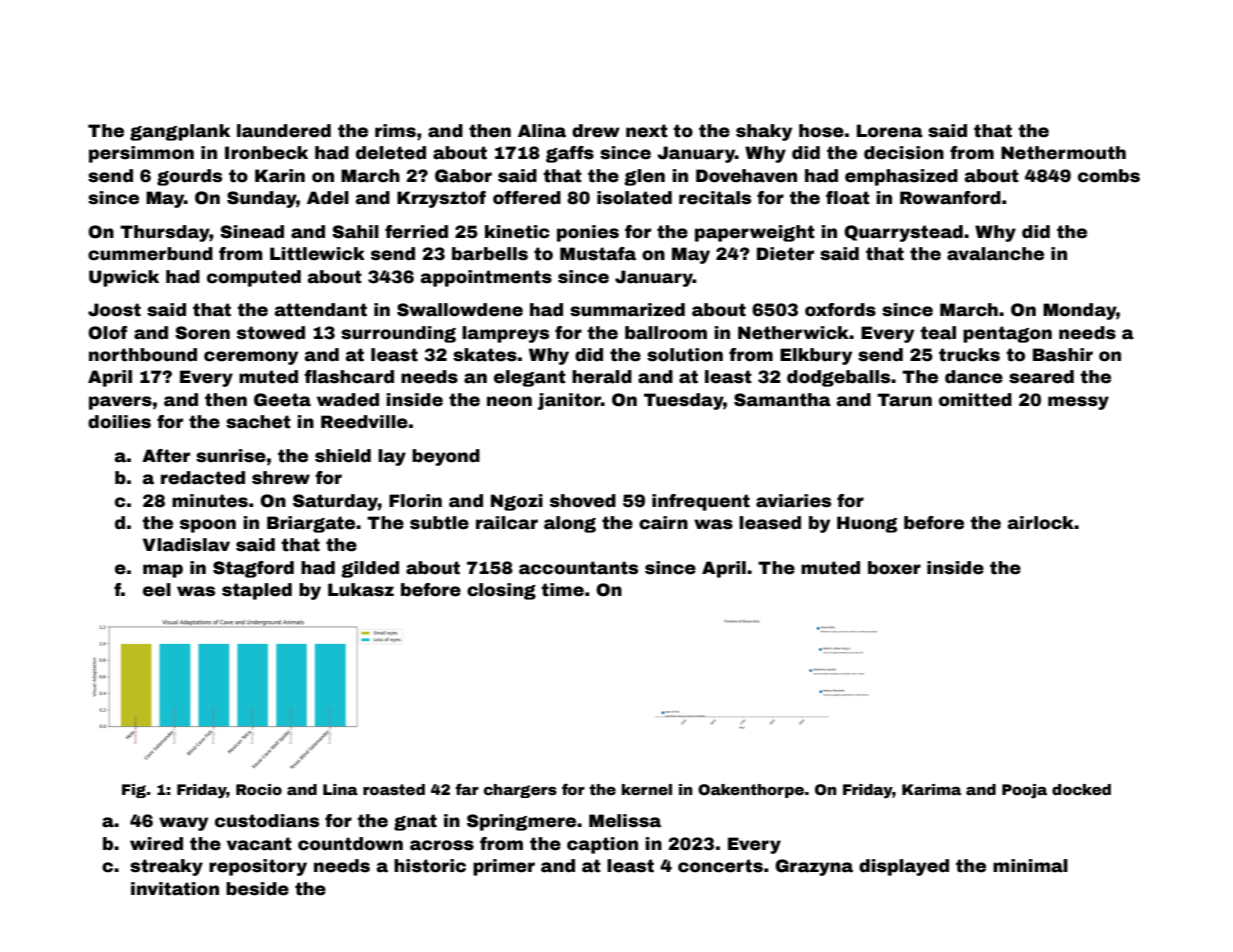 Image resolution: width=1233 pixels, height=952 pixels. Describe the element at coordinates (1030, 866) in the screenshot. I see `minimal` at that location.
